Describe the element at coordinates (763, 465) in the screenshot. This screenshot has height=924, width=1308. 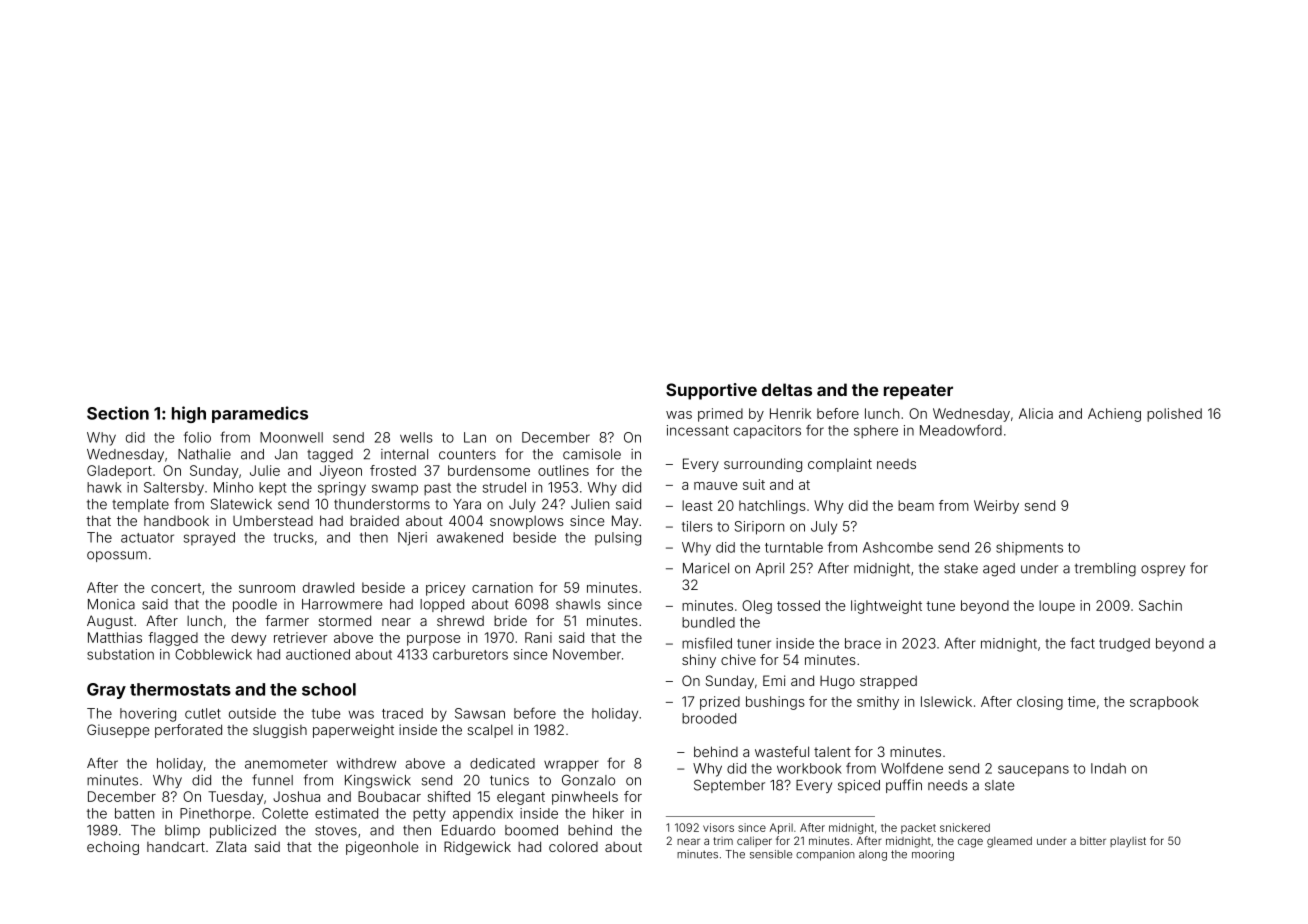
I see `surrounding` at that location.
